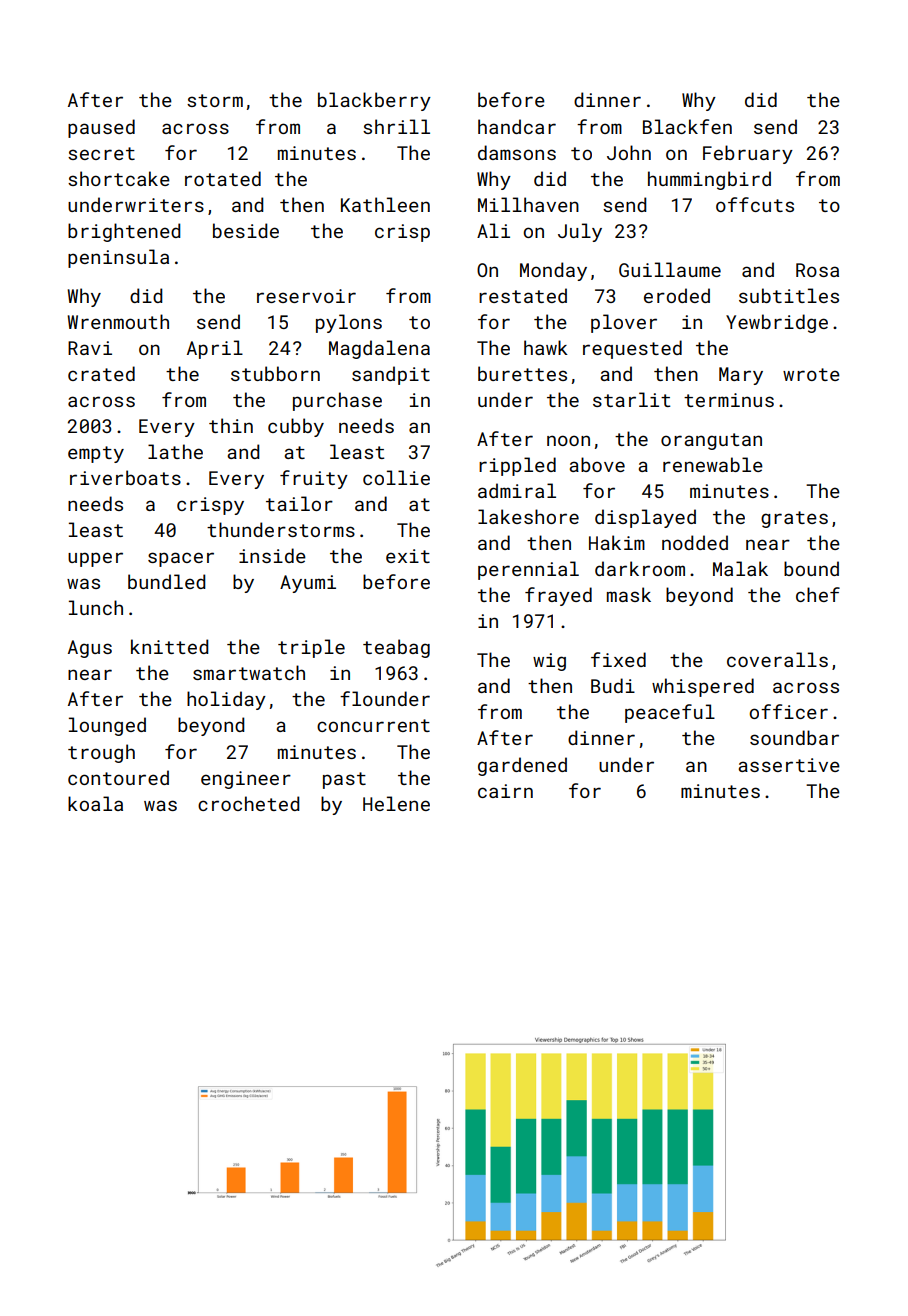  What do you see at coordinates (396, 477) in the screenshot?
I see `collie` at bounding box center [396, 477].
